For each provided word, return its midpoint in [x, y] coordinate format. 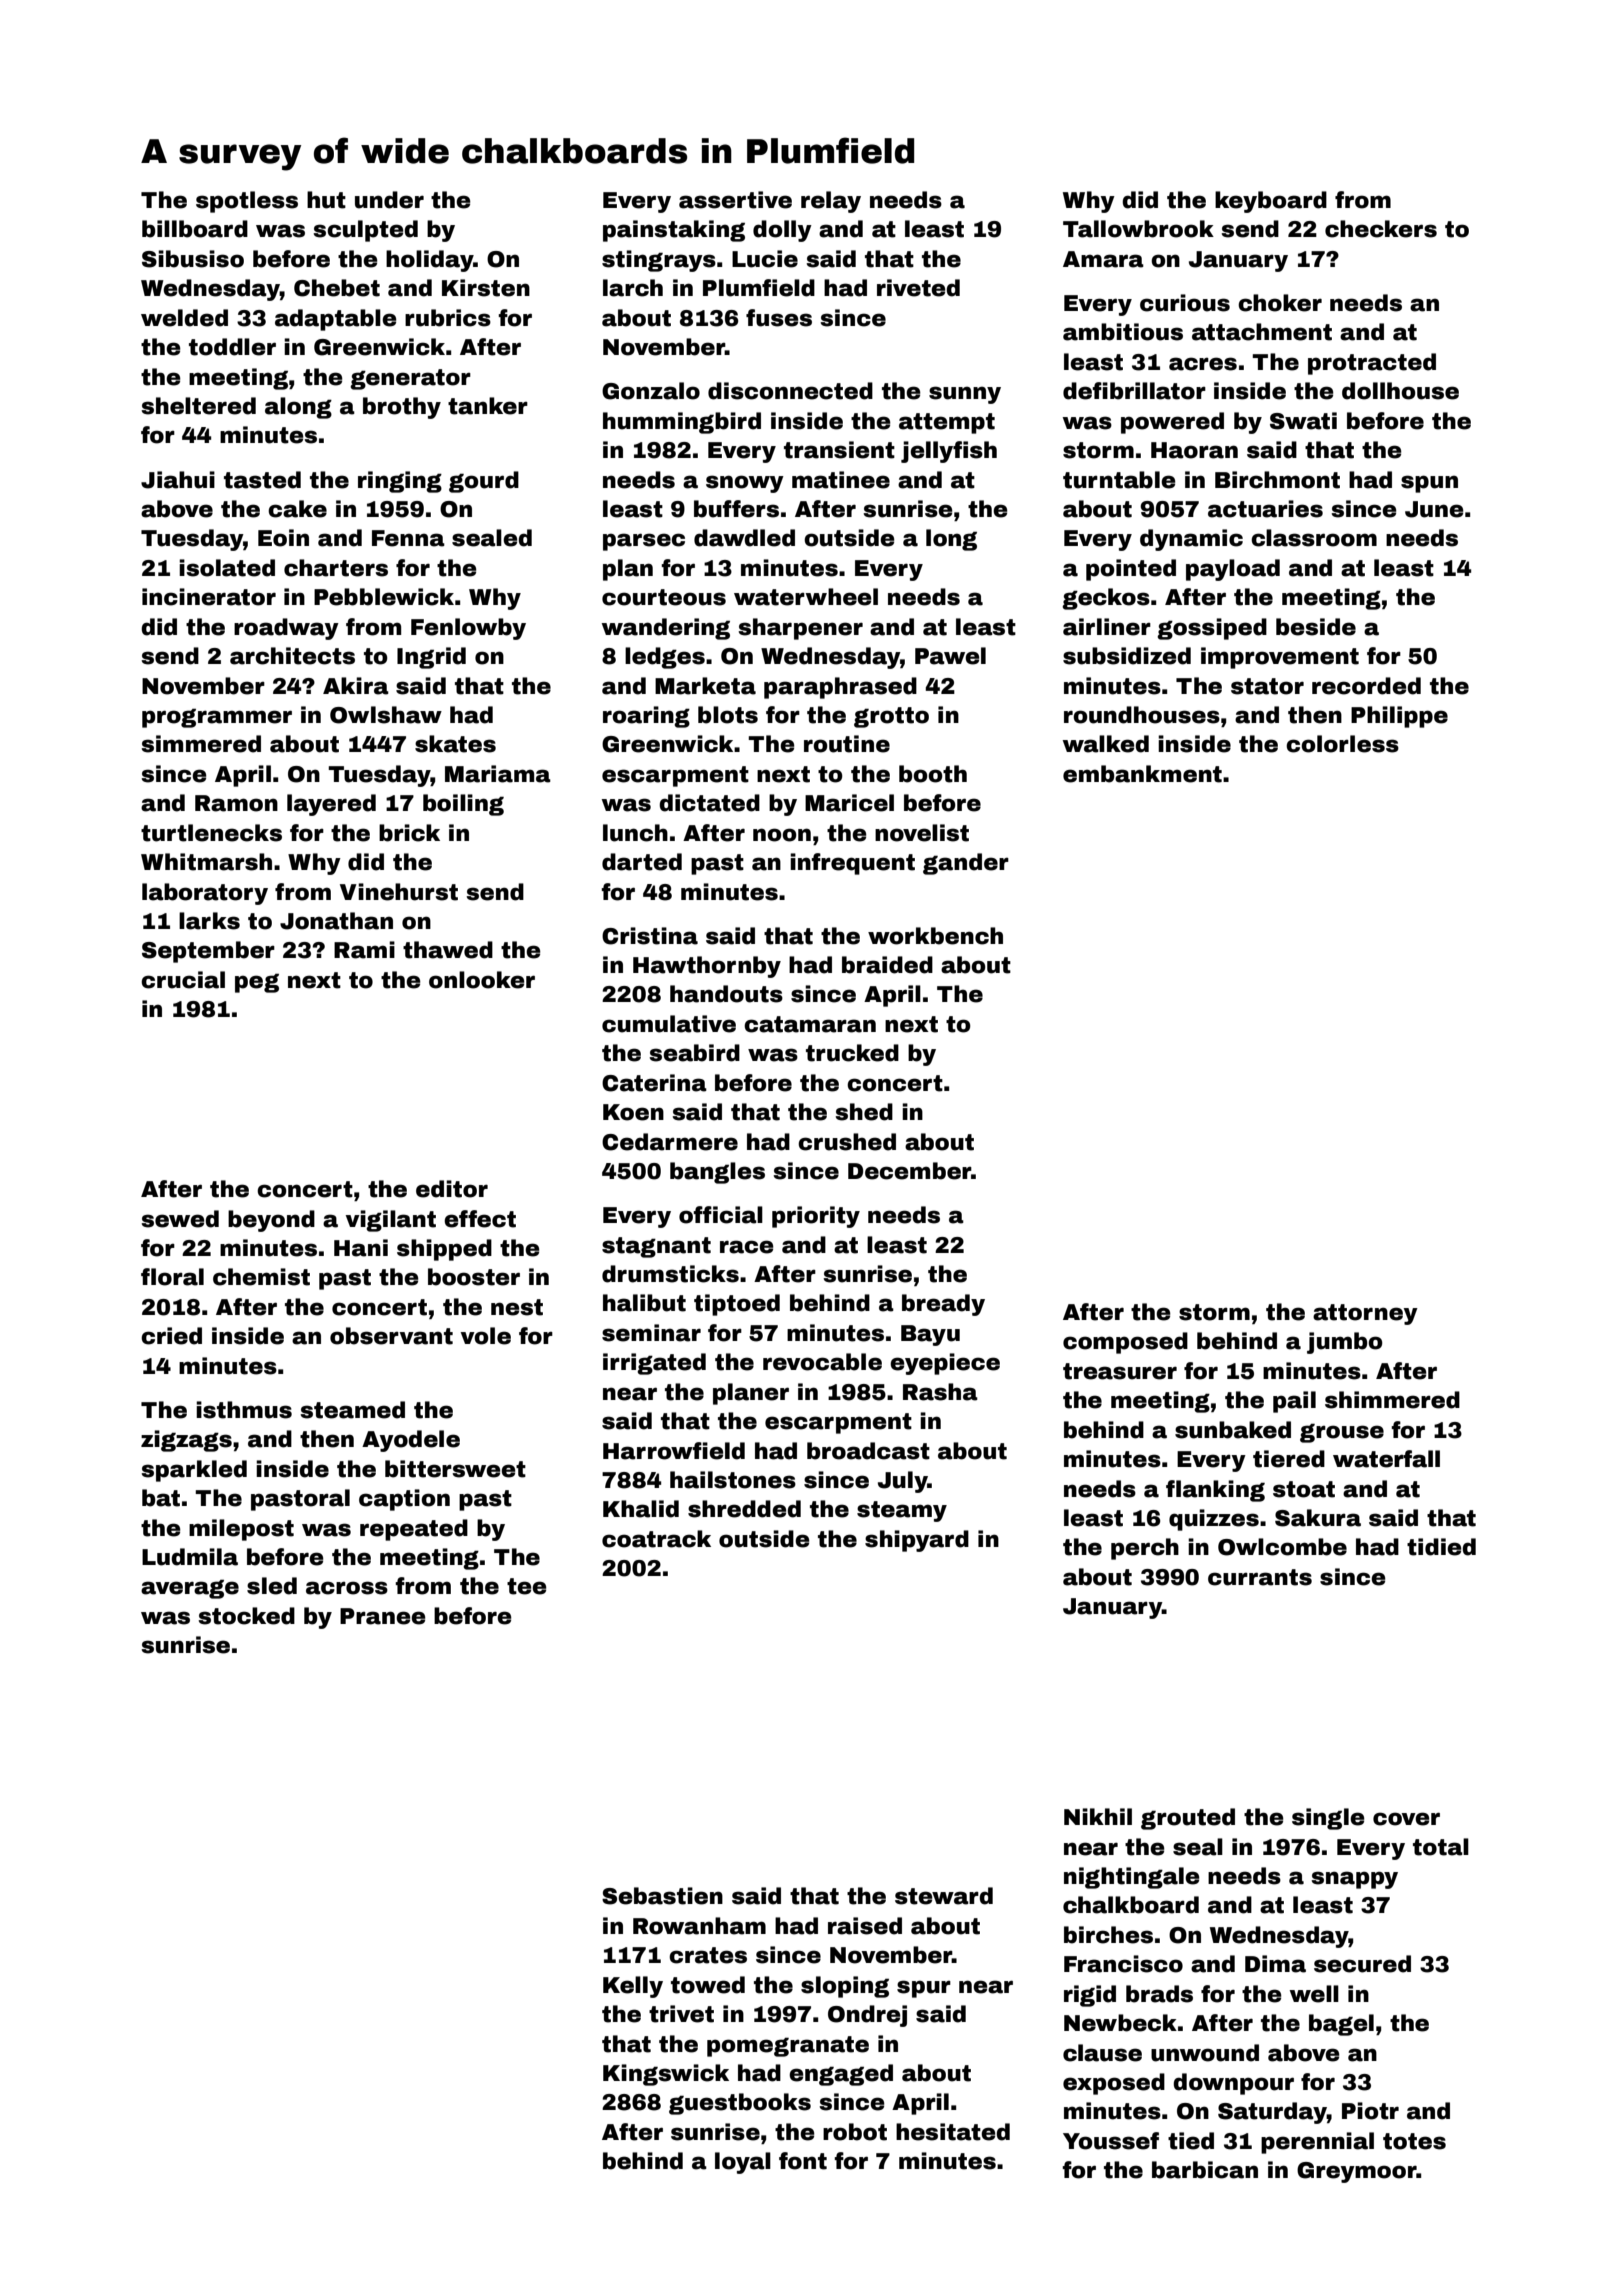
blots [728, 715]
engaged [841, 2075]
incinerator [209, 597]
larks [209, 921]
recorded [1366, 686]
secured [1362, 1964]
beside [1316, 627]
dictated [709, 803]
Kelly [633, 1987]
